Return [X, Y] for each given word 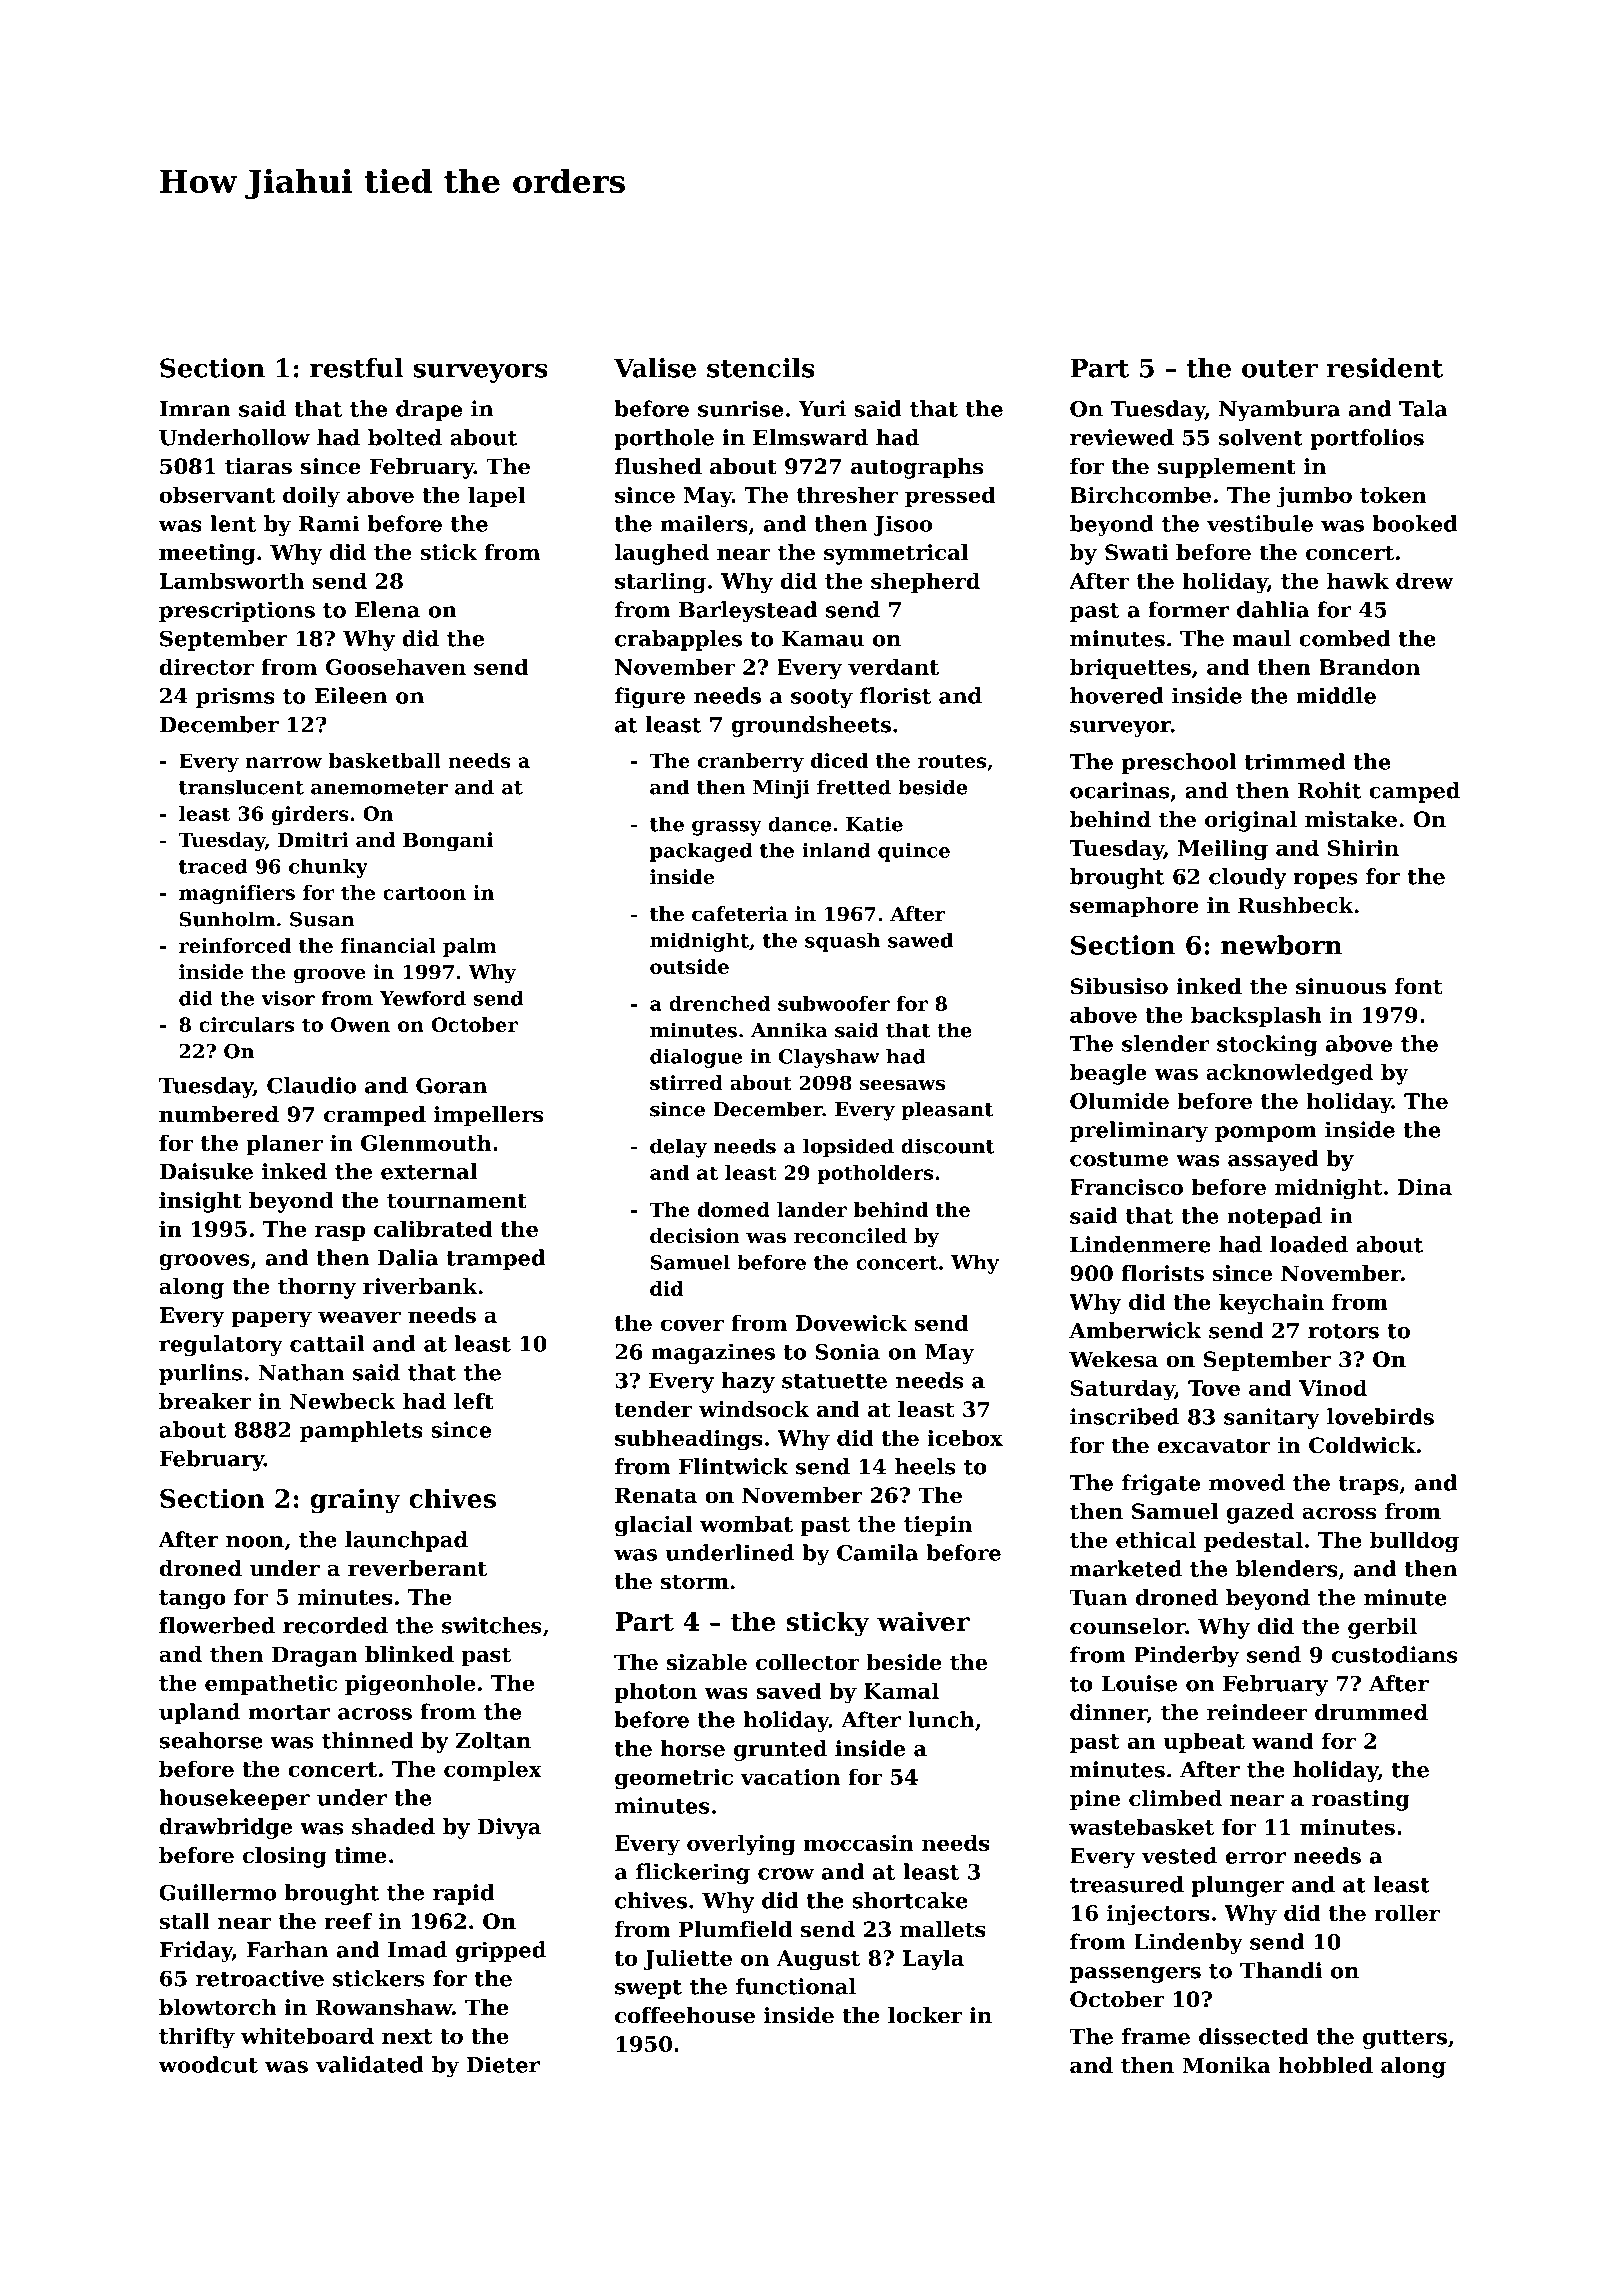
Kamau [823, 639]
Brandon [1369, 666]
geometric [674, 1779]
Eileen [351, 695]
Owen [360, 1024]
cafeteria [740, 914]
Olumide [1119, 1100]
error [1255, 1858]
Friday [196, 1951]
